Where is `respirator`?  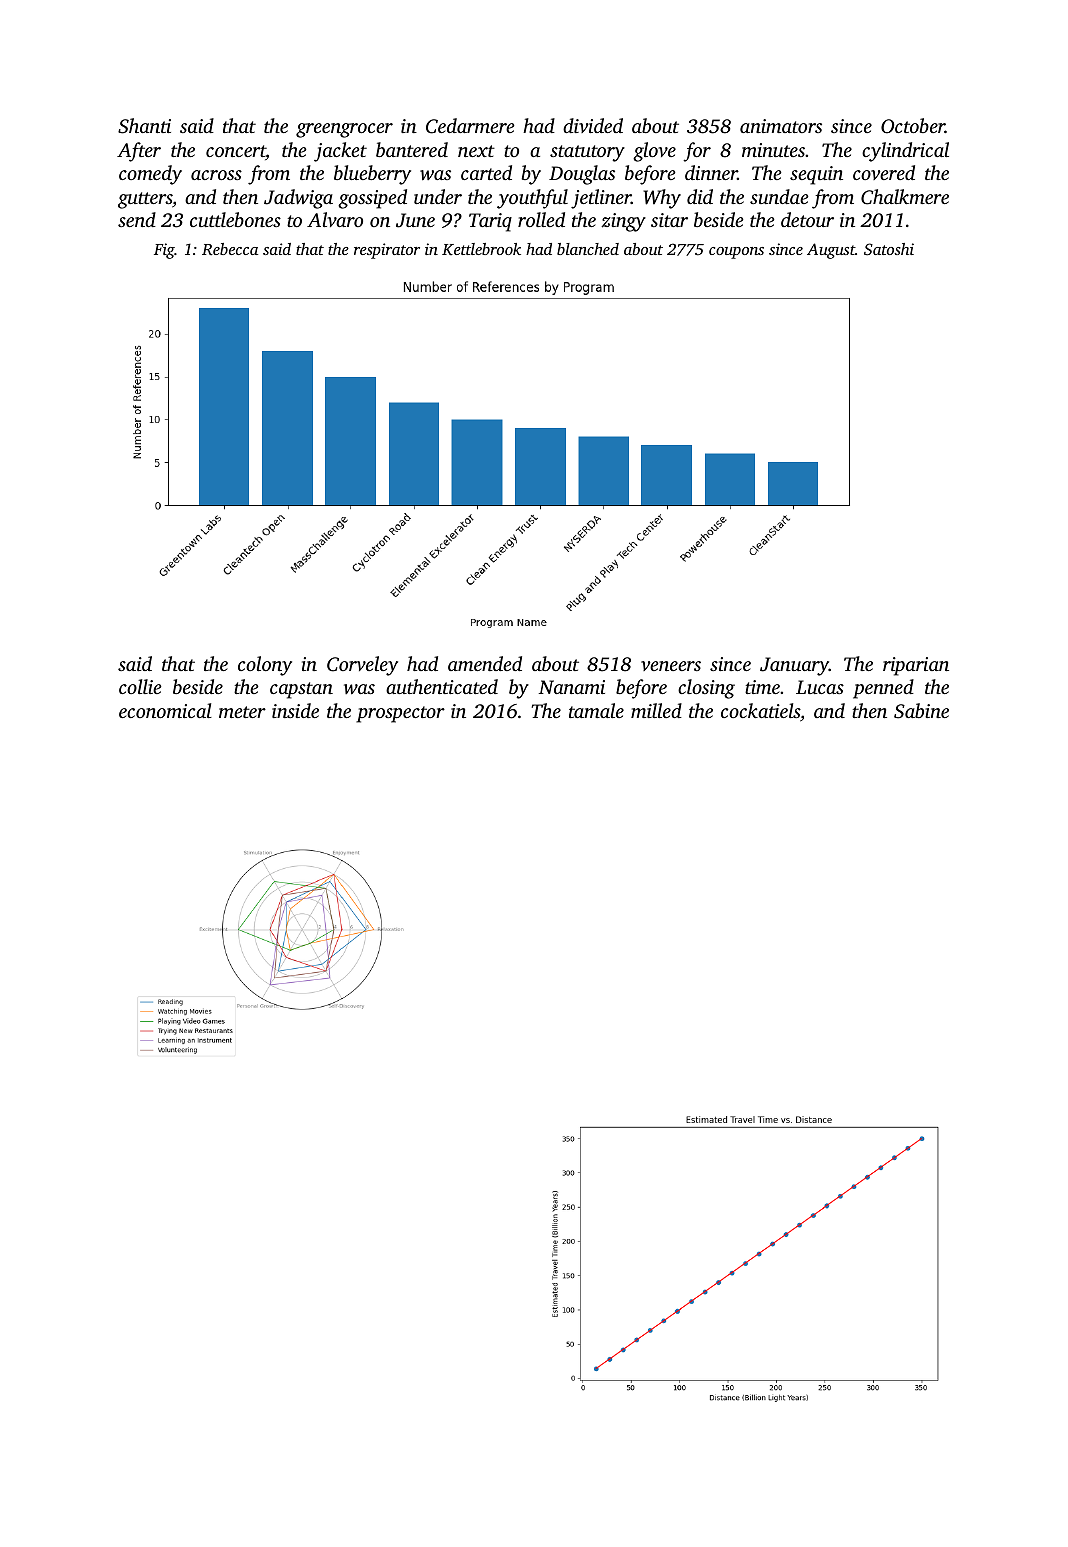
respirator is located at coordinates (387, 251).
